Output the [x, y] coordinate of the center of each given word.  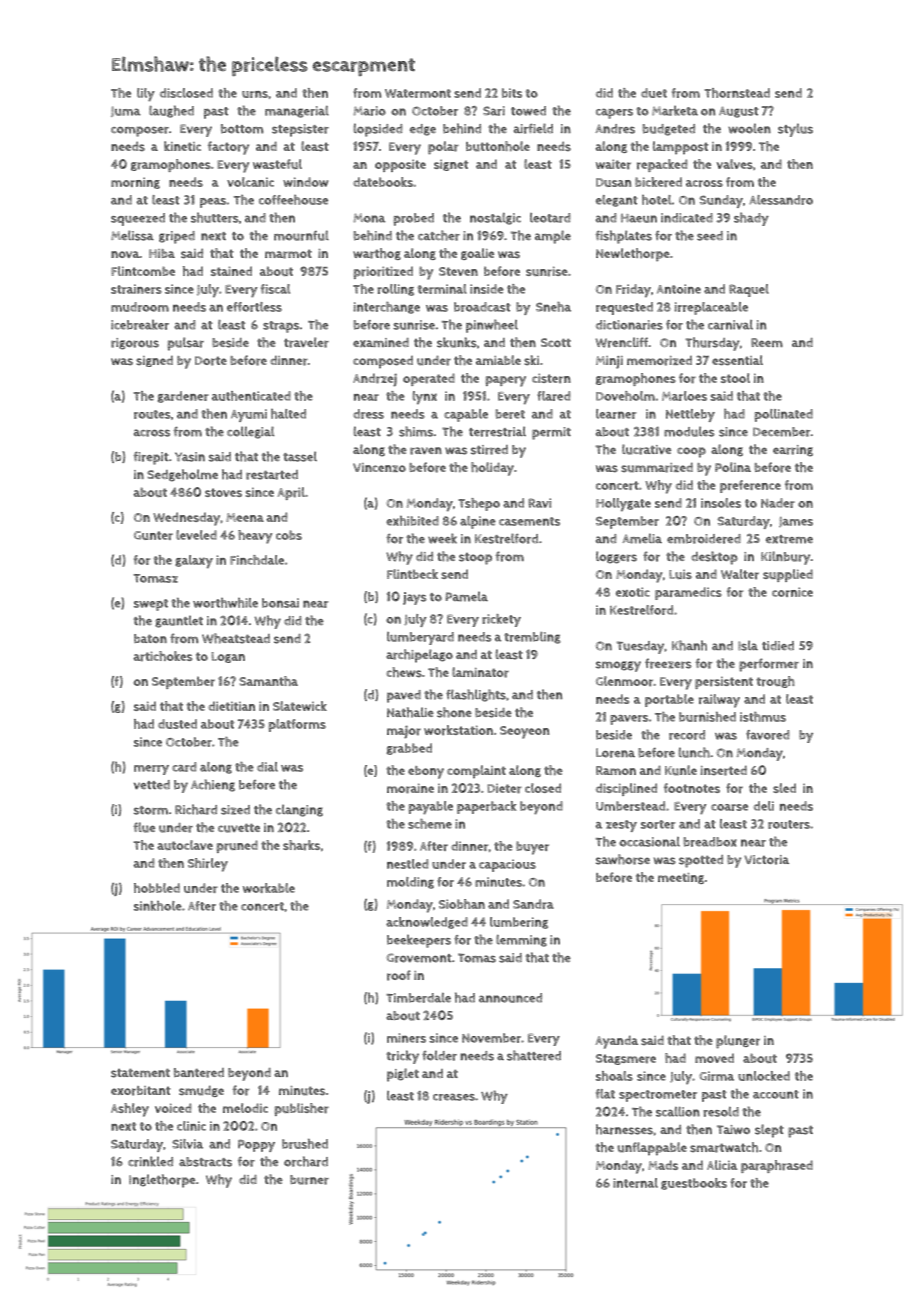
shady [751, 219]
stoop [475, 559]
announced [510, 998]
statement [140, 1073]
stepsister [300, 130]
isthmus [763, 717]
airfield [533, 128]
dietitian [231, 706]
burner [309, 1180]
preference [750, 486]
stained [231, 271]
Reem [767, 342]
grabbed [409, 749]
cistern [551, 378]
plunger [738, 1042]
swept [151, 605]
